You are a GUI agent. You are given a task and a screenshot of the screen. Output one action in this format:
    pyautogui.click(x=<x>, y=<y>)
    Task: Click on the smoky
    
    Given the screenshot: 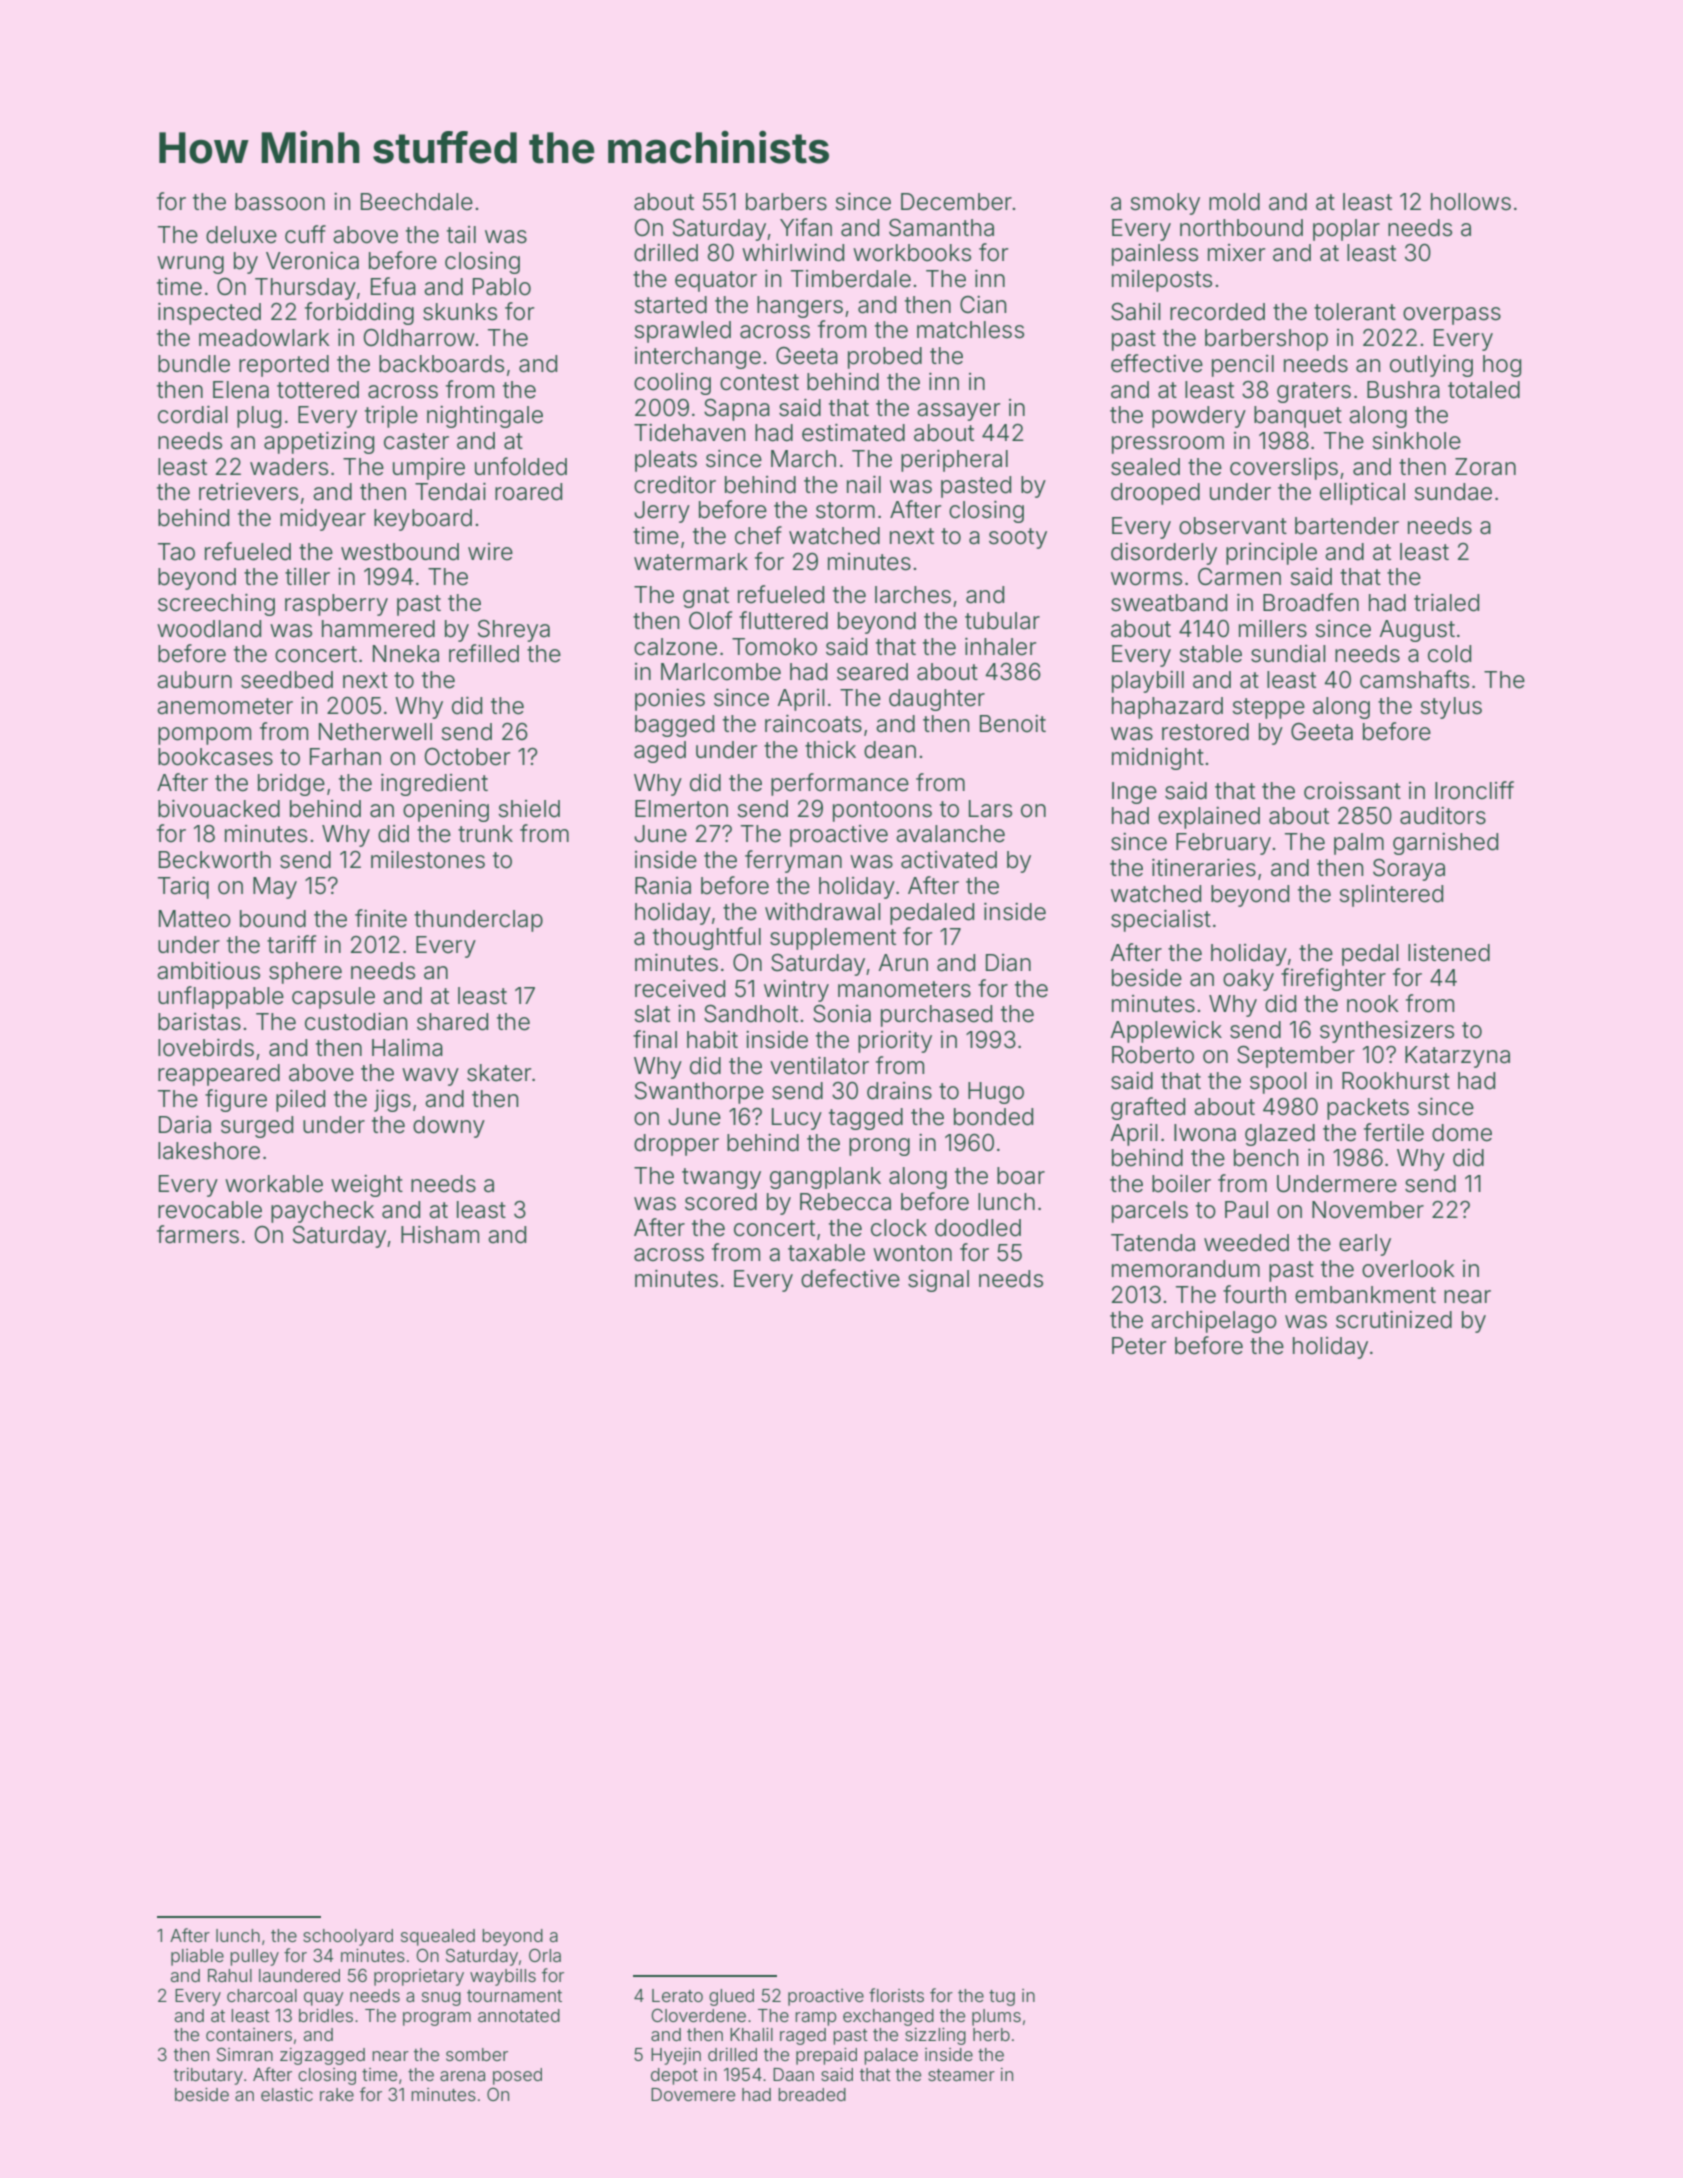 What is the action you would take?
    pyautogui.click(x=1165, y=204)
